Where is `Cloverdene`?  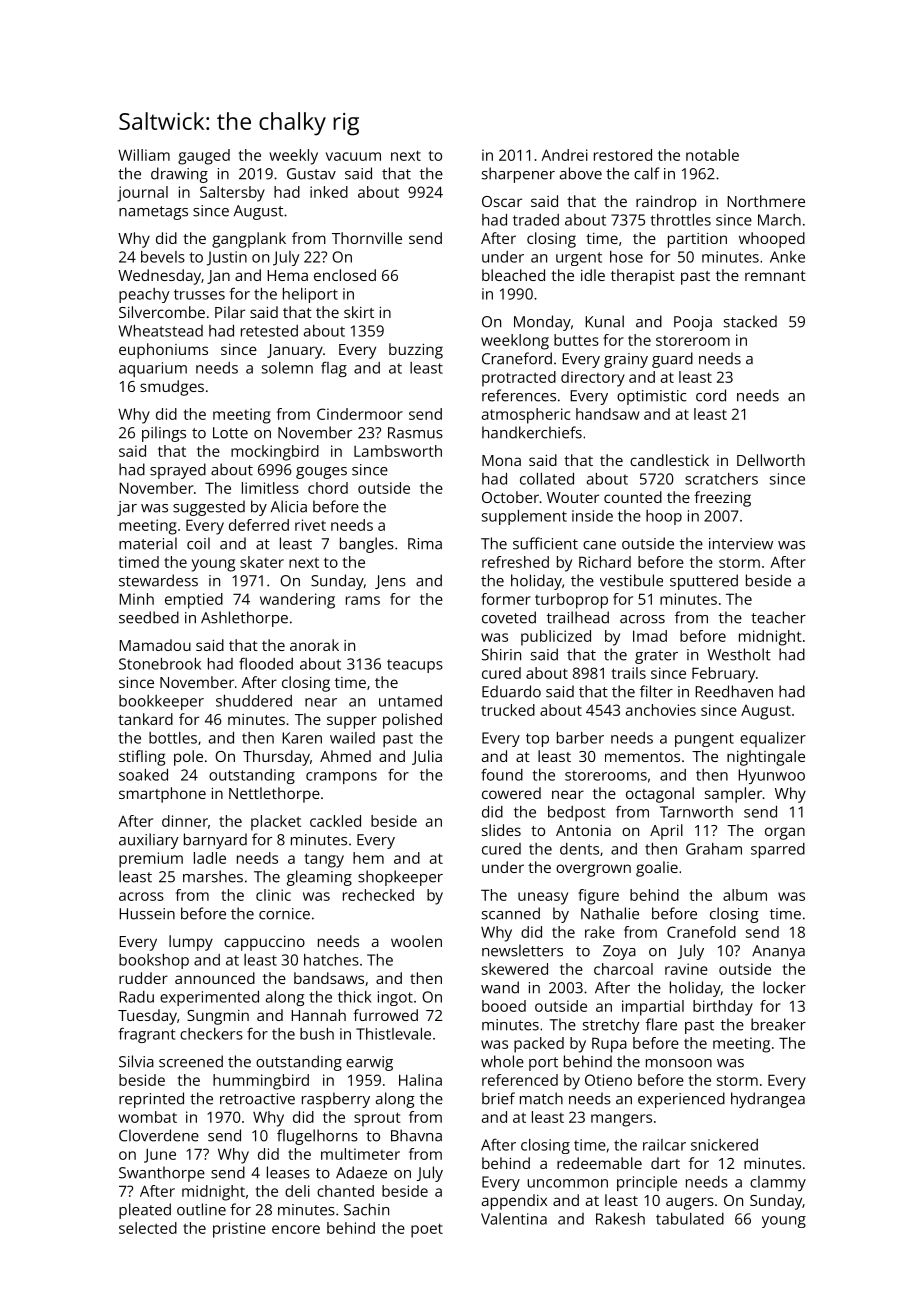 Cloverdene is located at coordinates (159, 1135).
